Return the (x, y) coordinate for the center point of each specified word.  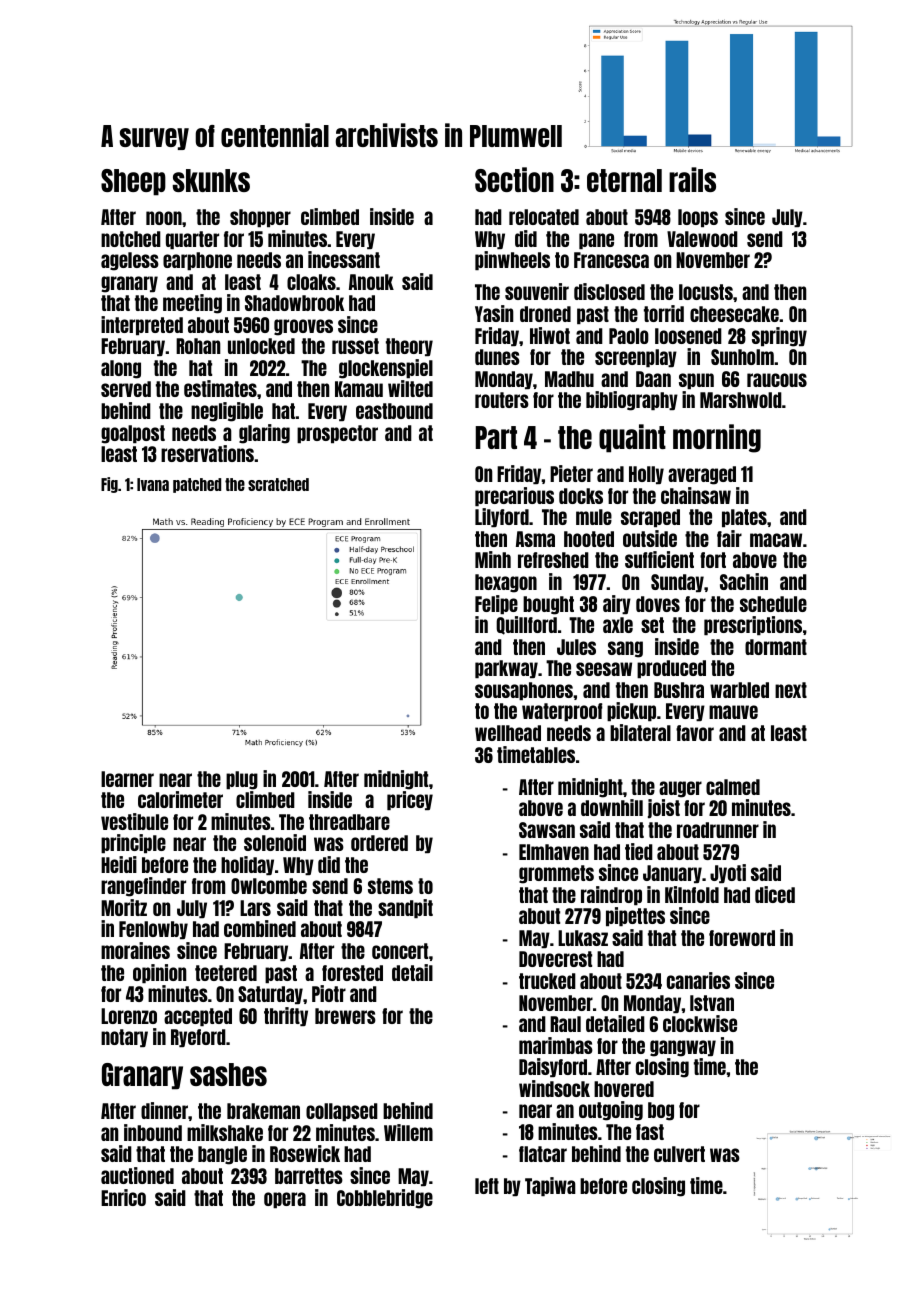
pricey (410, 800)
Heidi (119, 864)
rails (692, 179)
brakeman (263, 1111)
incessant (344, 259)
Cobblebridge (385, 1199)
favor (695, 733)
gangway (683, 1048)
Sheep (133, 182)
